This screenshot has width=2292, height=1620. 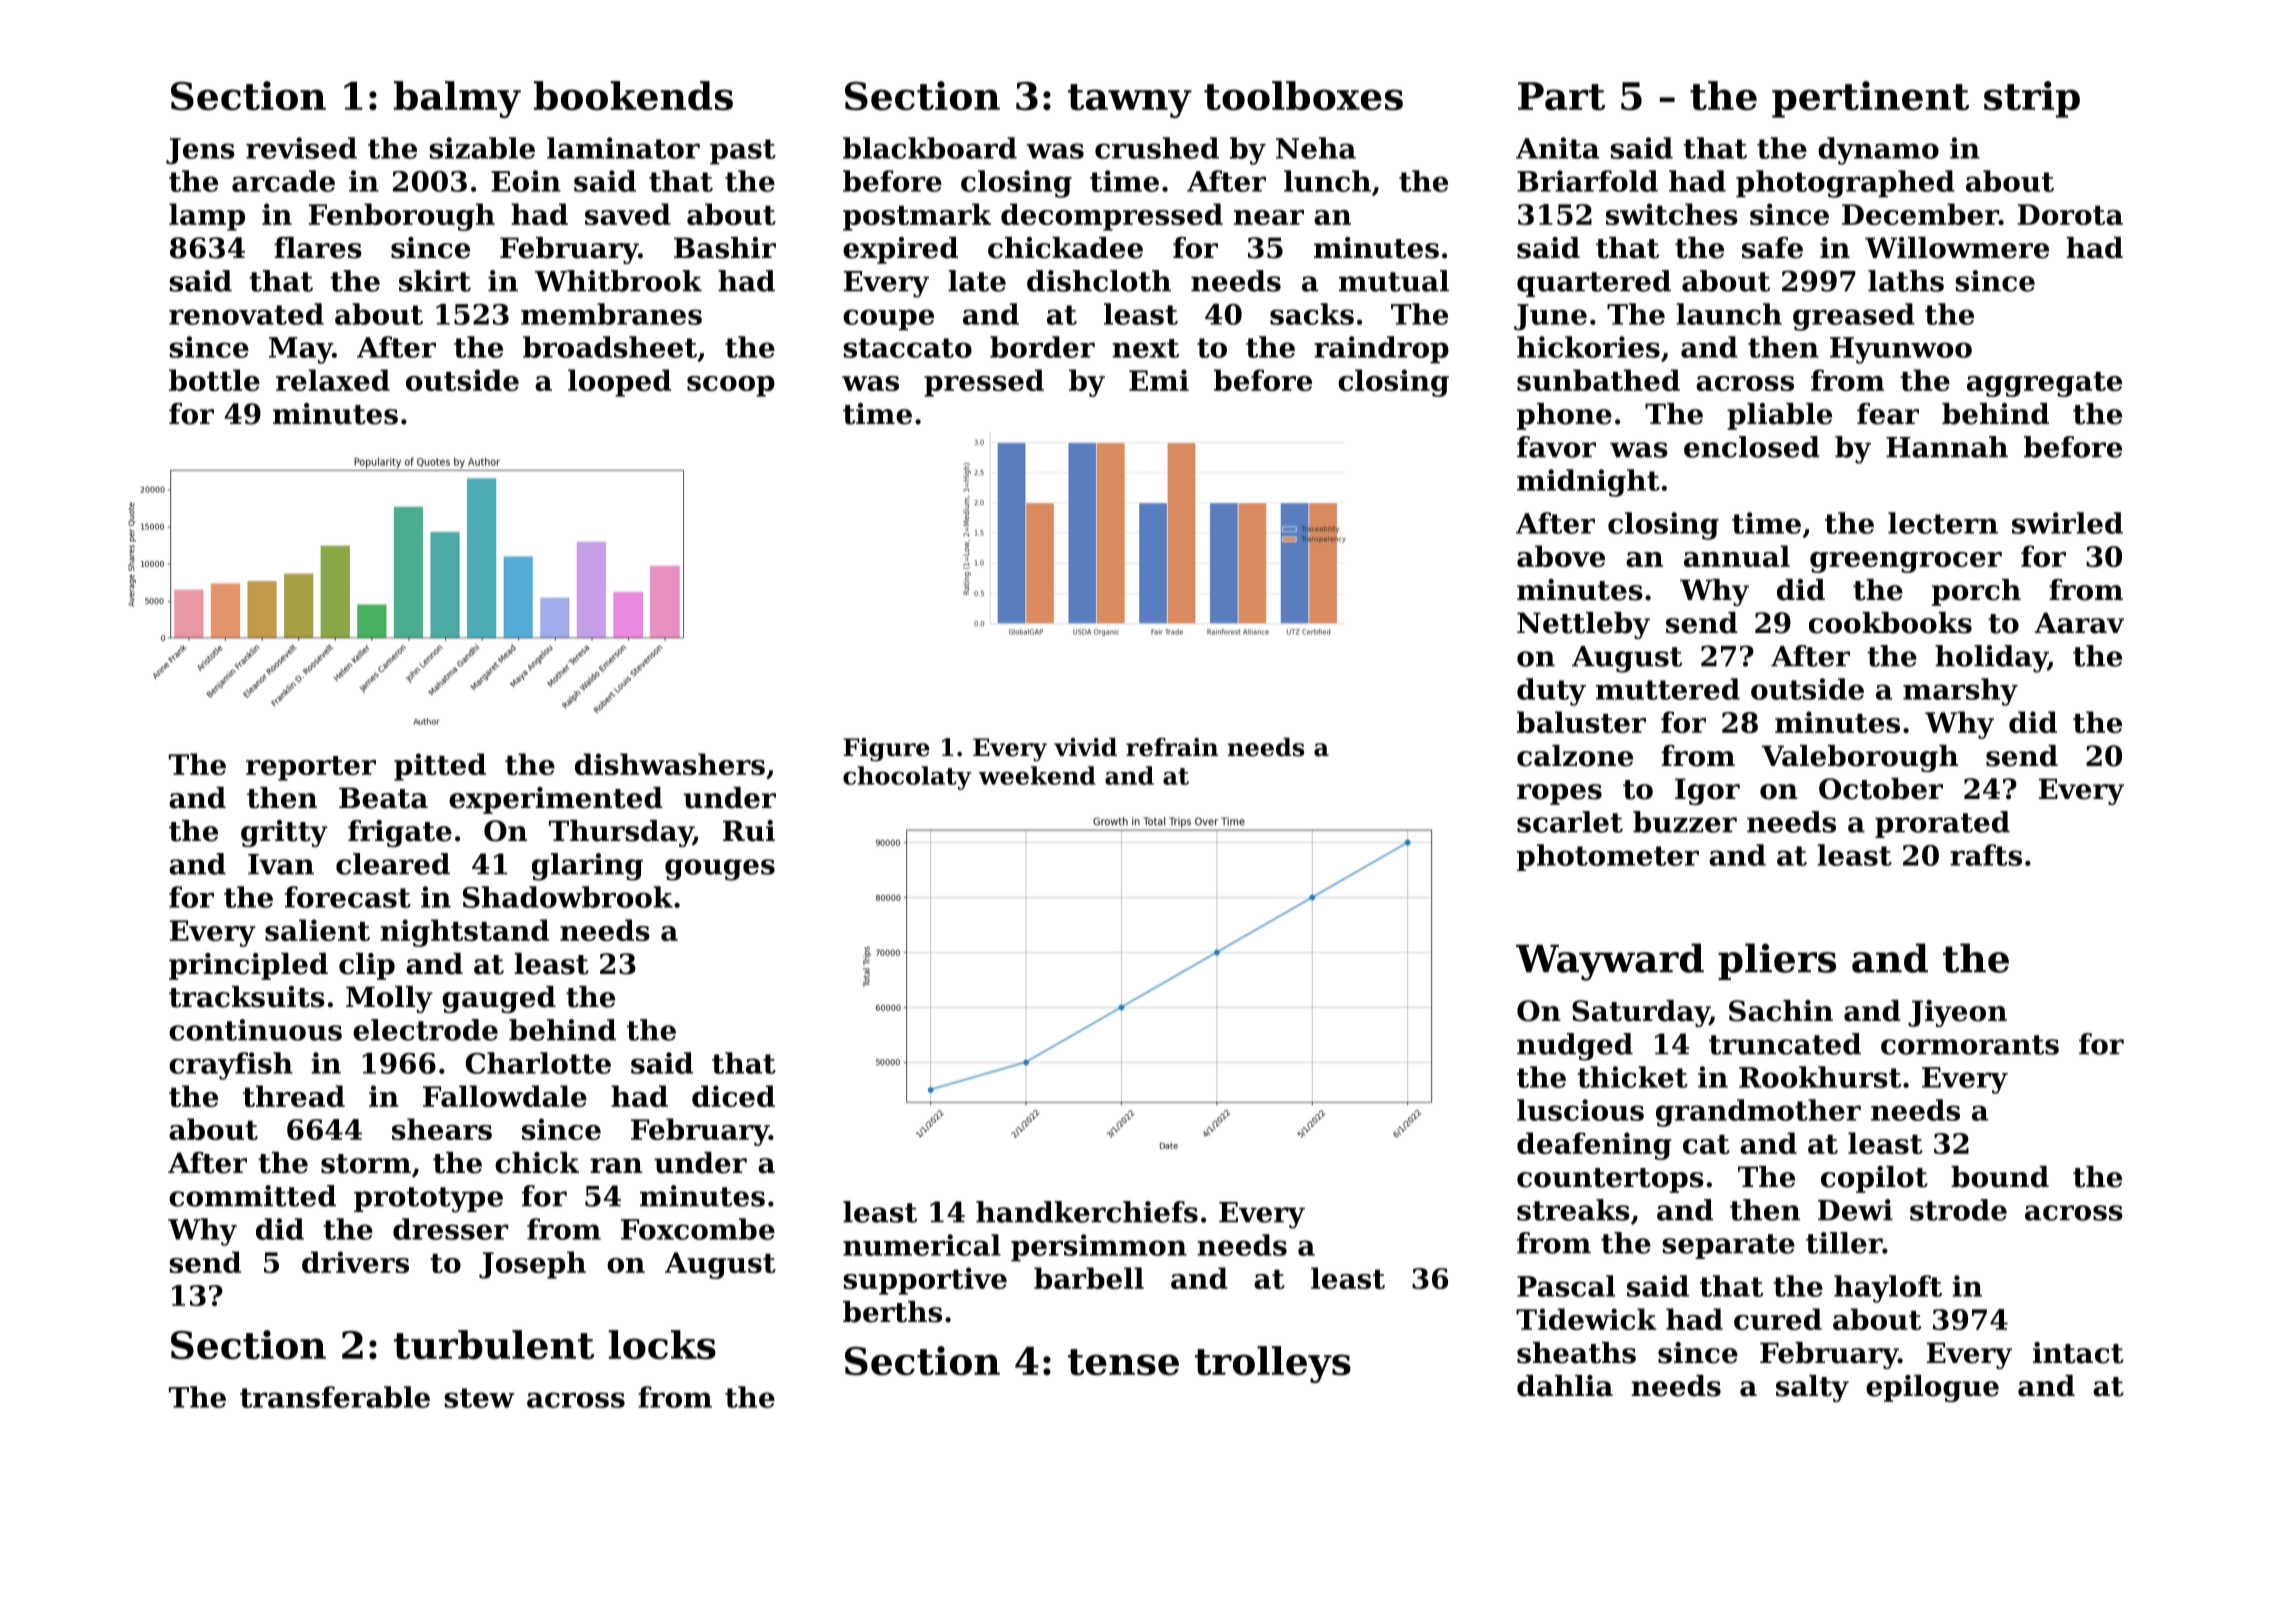 I want to click on balmy, so click(x=457, y=99).
